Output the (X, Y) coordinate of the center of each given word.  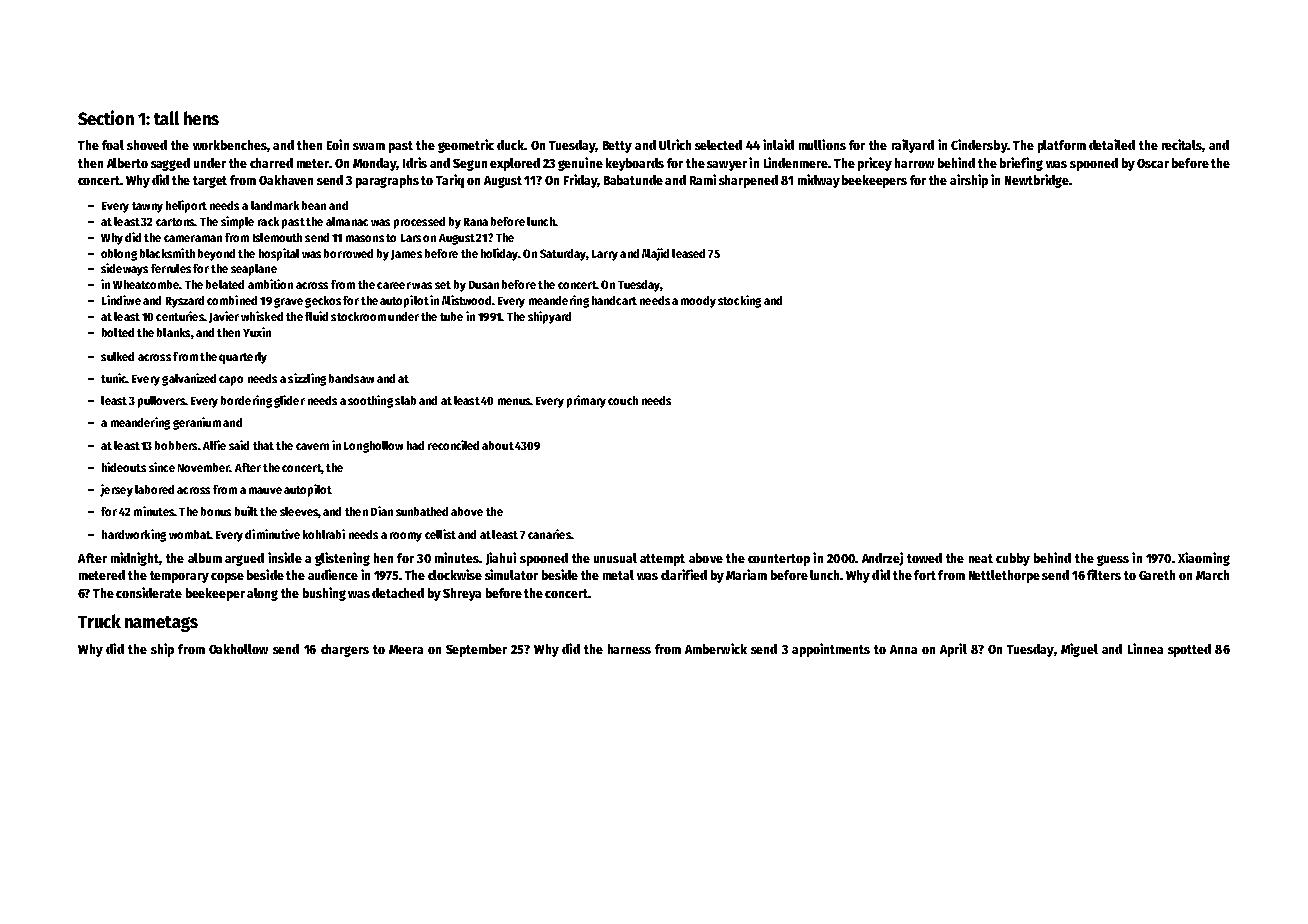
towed (924, 558)
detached (398, 593)
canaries (549, 534)
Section (106, 117)
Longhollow (373, 447)
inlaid (778, 144)
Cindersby (979, 146)
